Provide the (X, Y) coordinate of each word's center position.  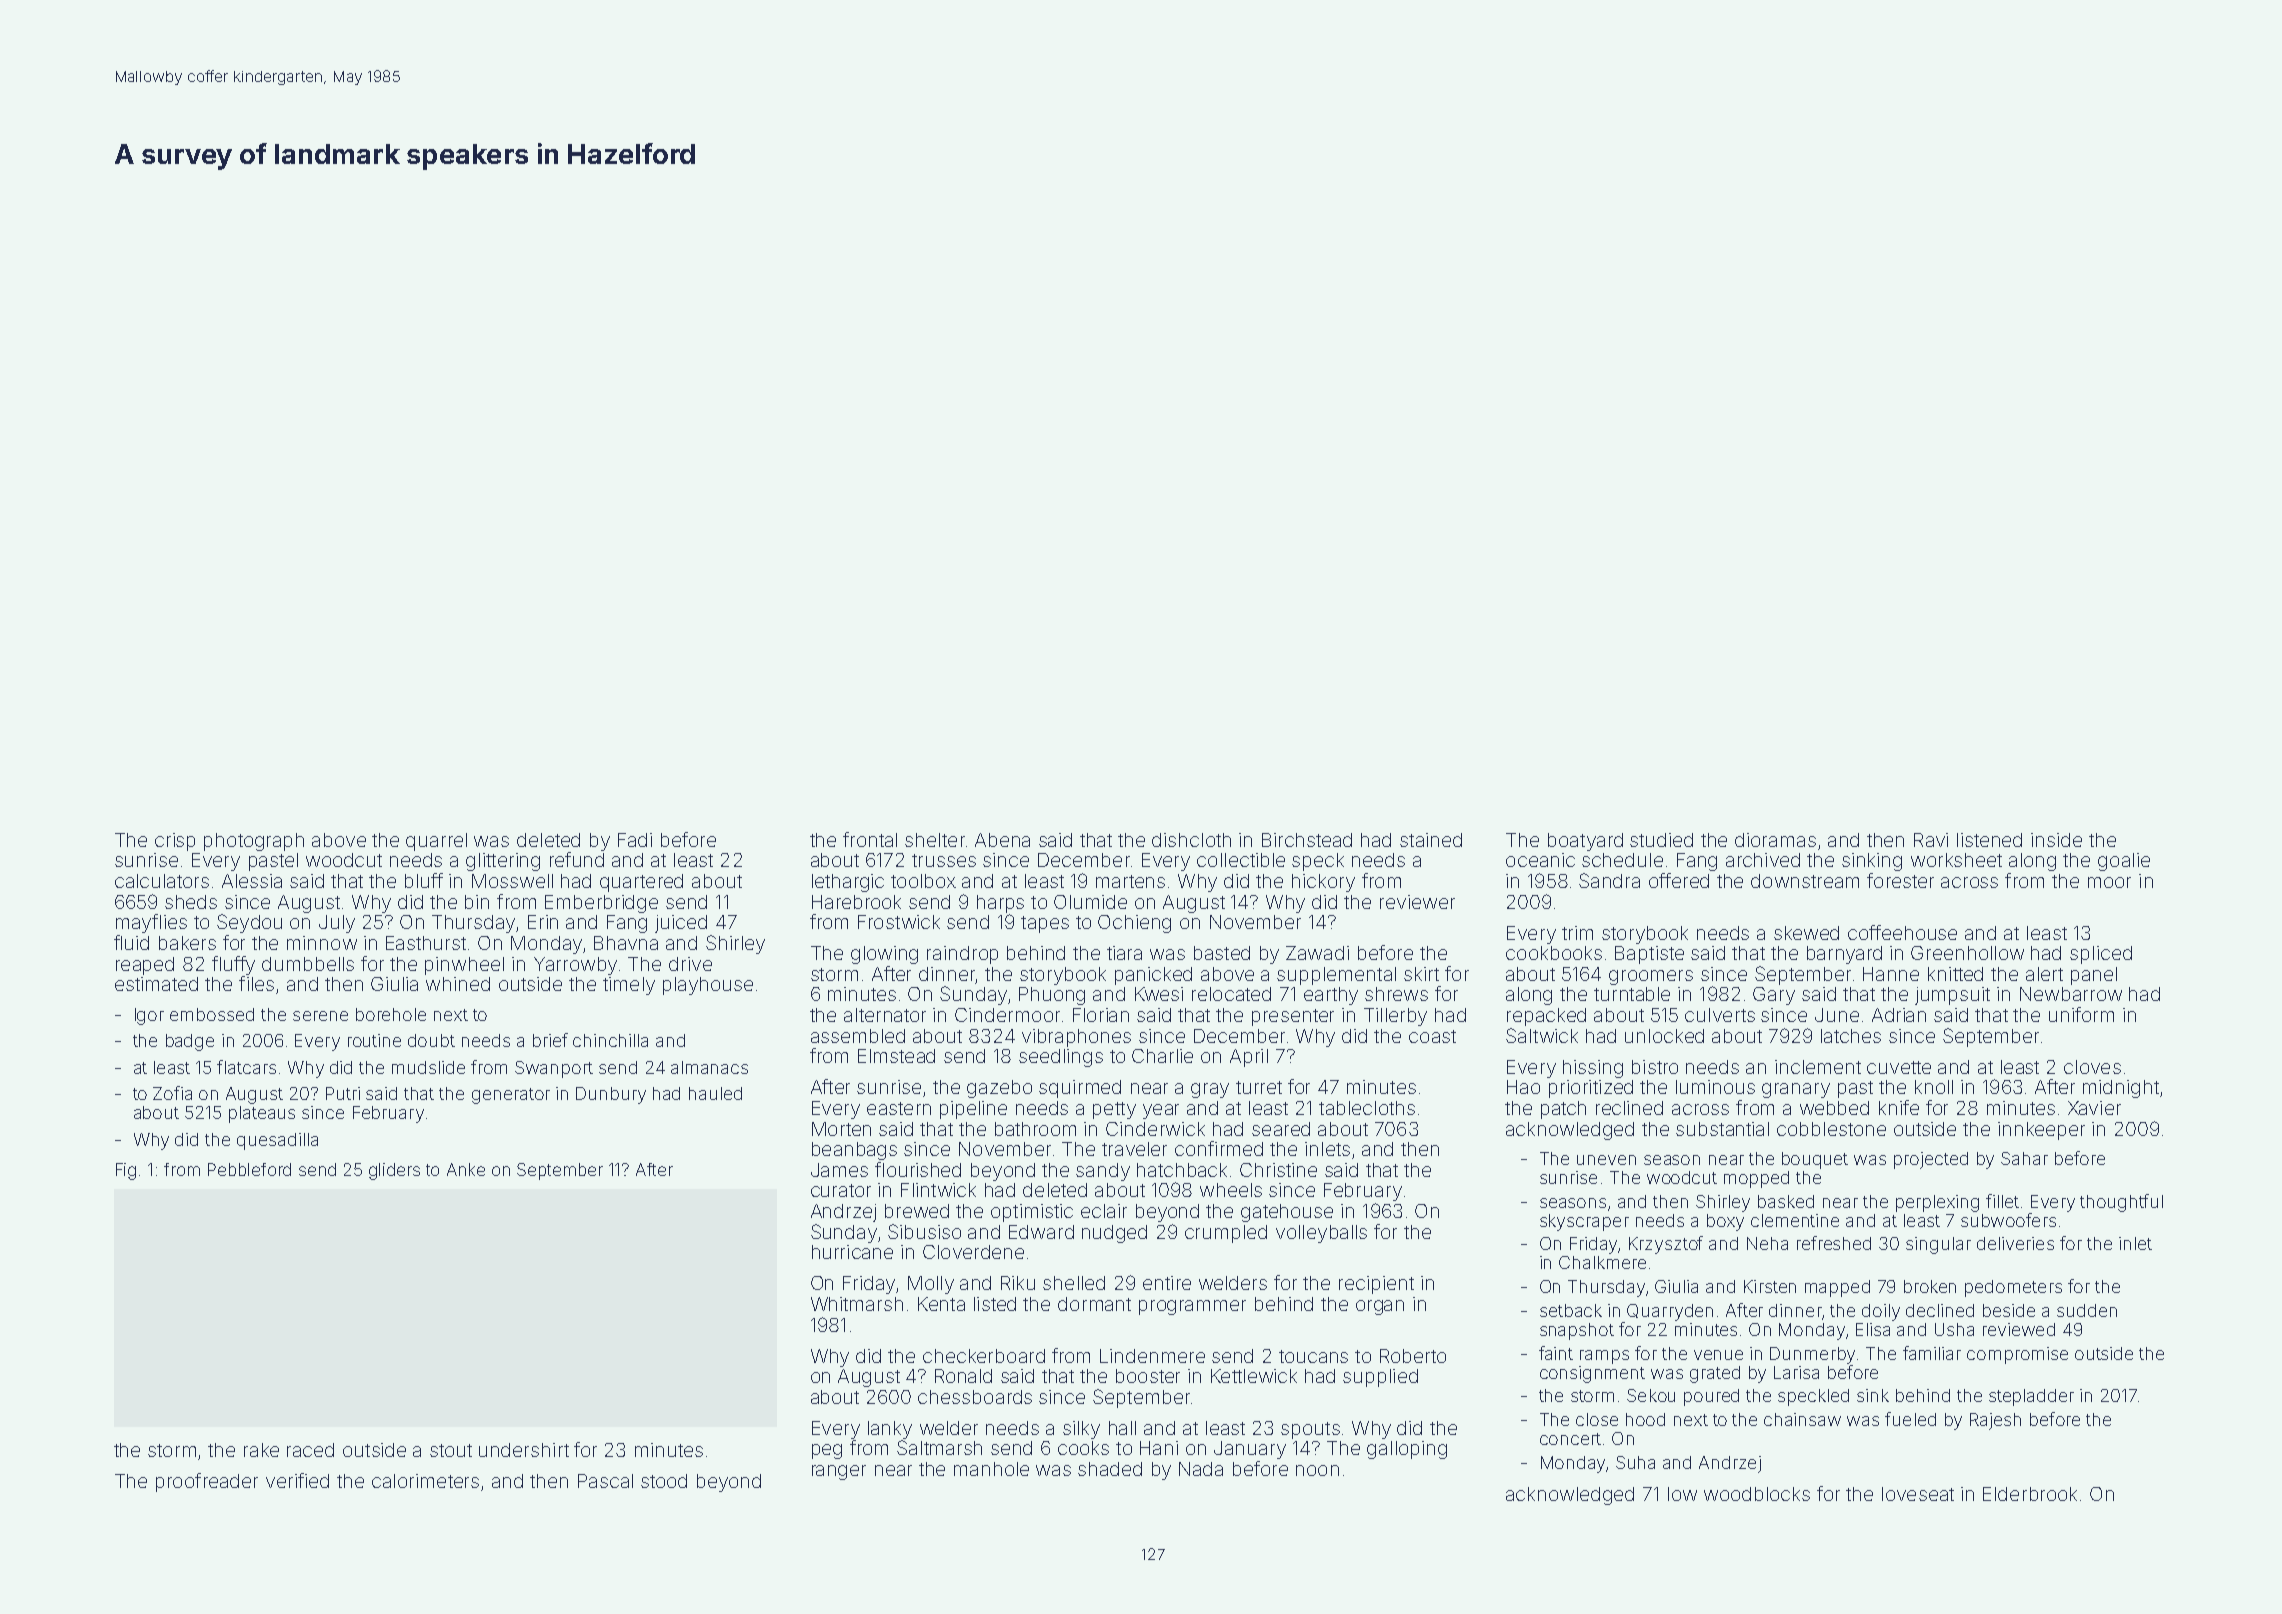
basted (1222, 953)
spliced (2101, 955)
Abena (1002, 840)
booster (1148, 1376)
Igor (149, 1016)
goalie (2124, 862)
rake (261, 1450)
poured (1711, 1397)
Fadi (635, 840)
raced (310, 1450)
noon (1317, 1470)
